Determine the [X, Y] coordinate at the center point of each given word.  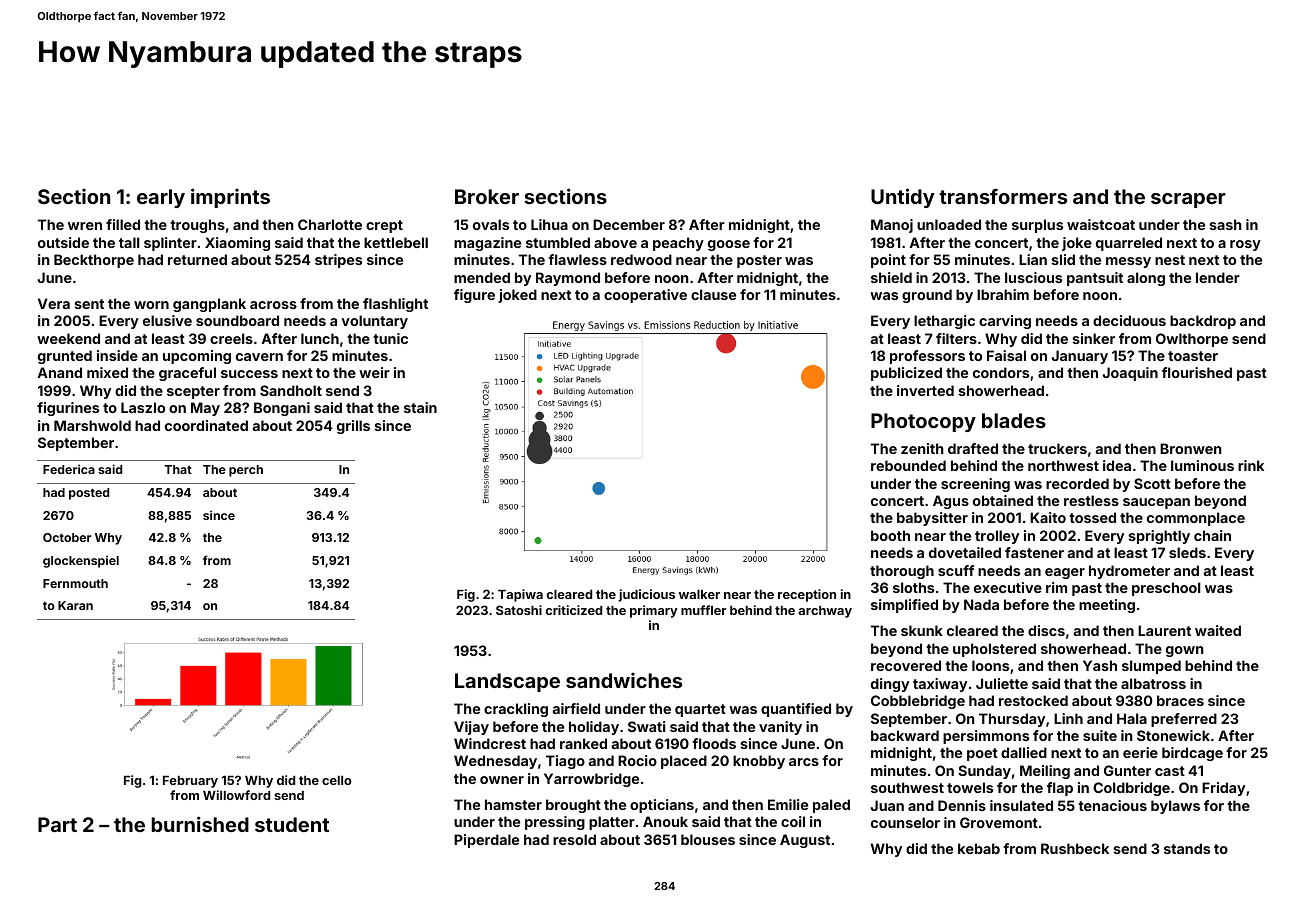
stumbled [558, 242]
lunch [320, 338]
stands [1187, 848]
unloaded [949, 224]
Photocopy [923, 422]
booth [890, 535]
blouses [708, 839]
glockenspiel [81, 561]
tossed [1092, 517]
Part [57, 824]
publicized [906, 374]
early [161, 198]
